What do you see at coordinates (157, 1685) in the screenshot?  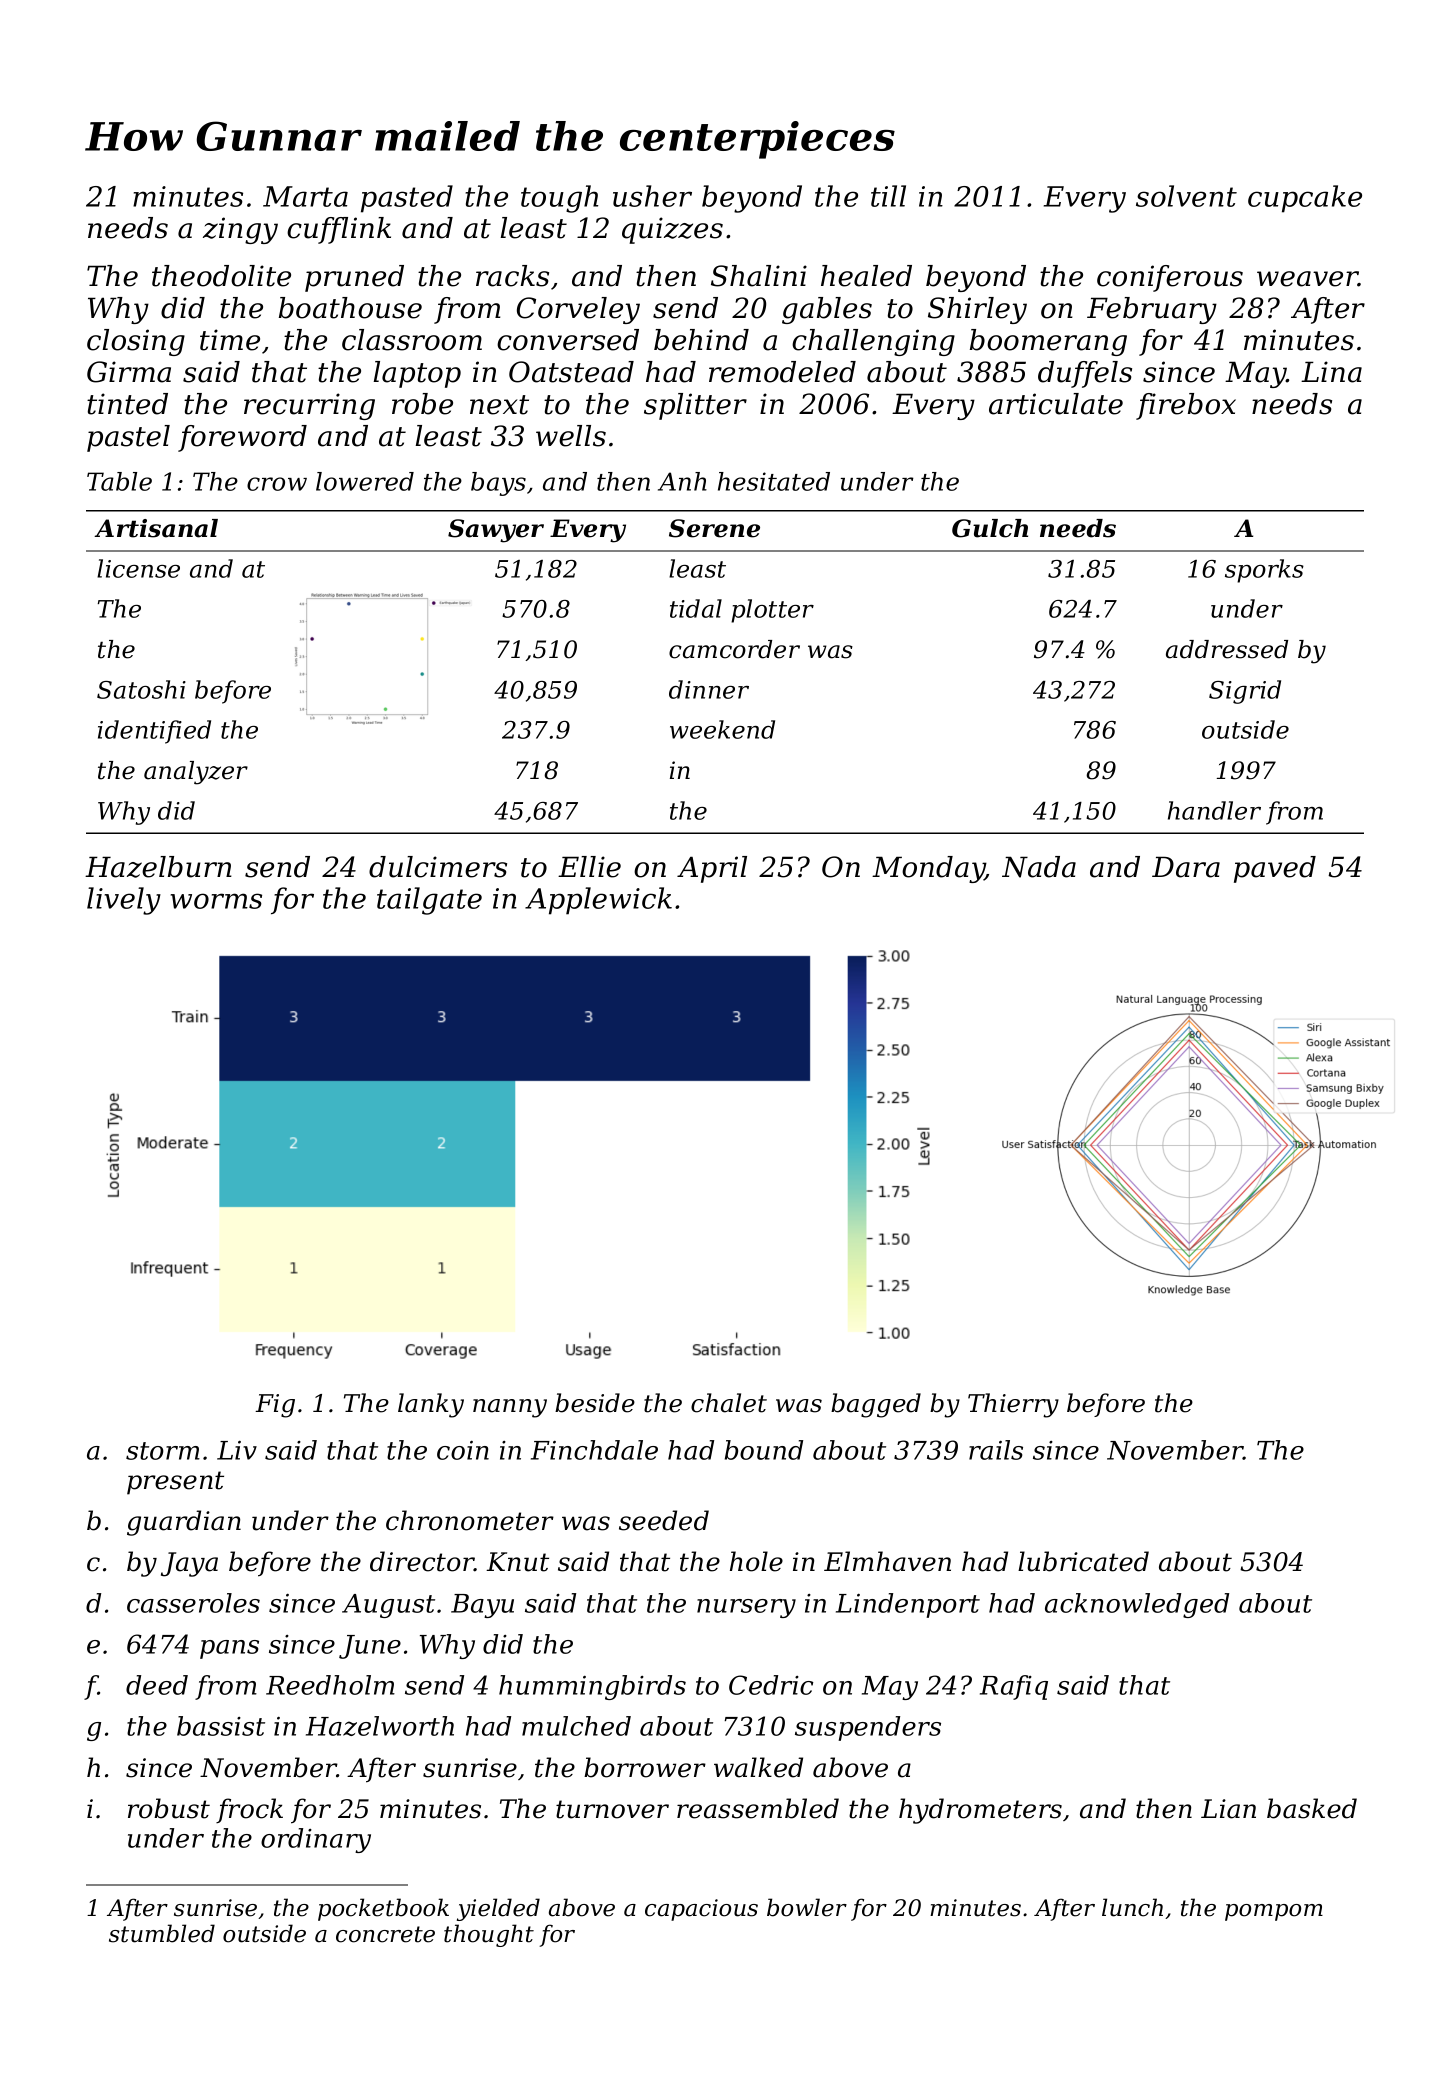 I see `deed` at bounding box center [157, 1685].
